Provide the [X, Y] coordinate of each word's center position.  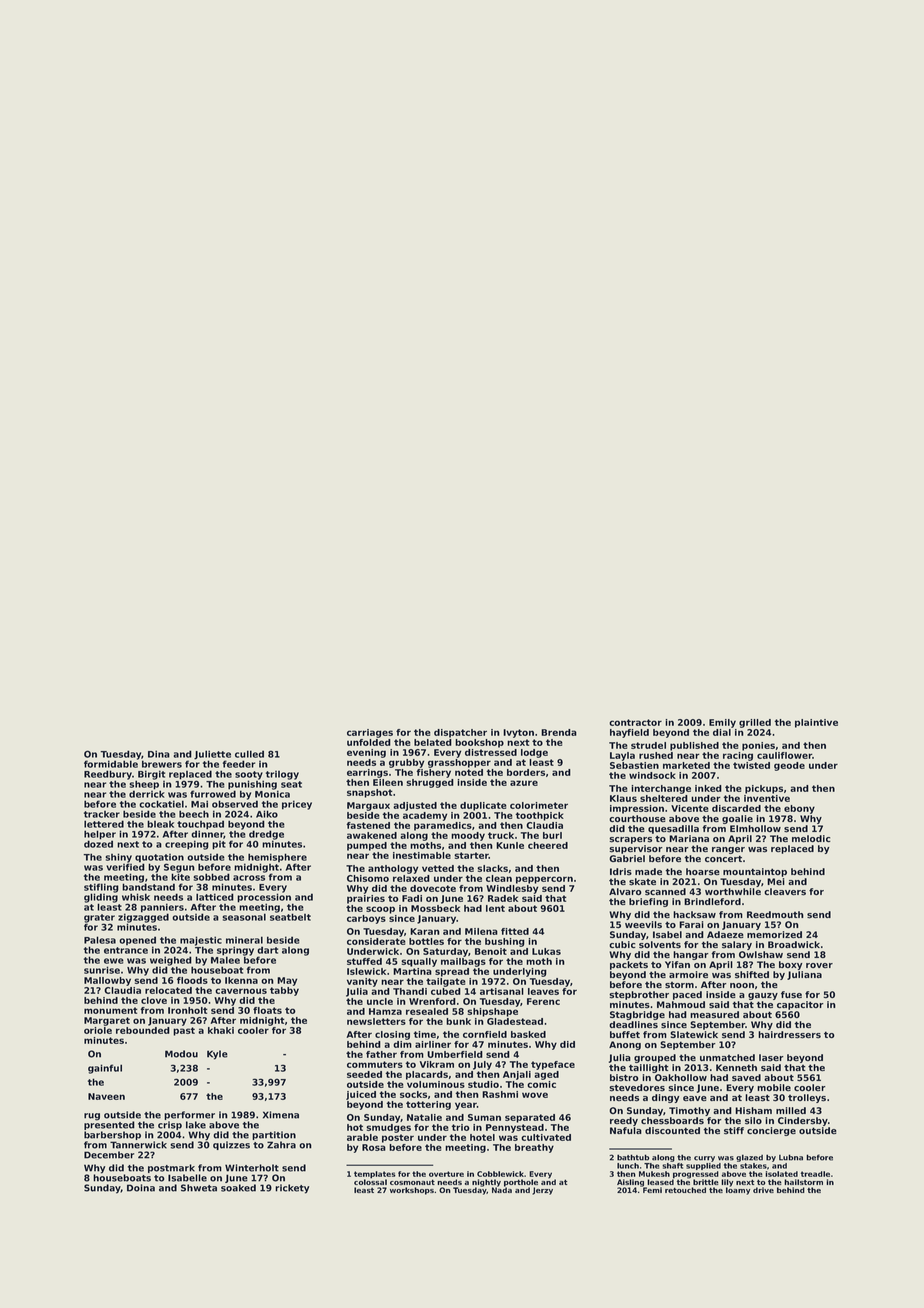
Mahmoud [681, 1004]
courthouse [637, 819]
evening [366, 753]
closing [392, 1035]
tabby [284, 991]
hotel [482, 1137]
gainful [105, 1069]
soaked [238, 1188]
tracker [102, 814]
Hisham [753, 1111]
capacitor [800, 1005]
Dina [159, 754]
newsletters [376, 1021]
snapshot [370, 793]
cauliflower [784, 755]
